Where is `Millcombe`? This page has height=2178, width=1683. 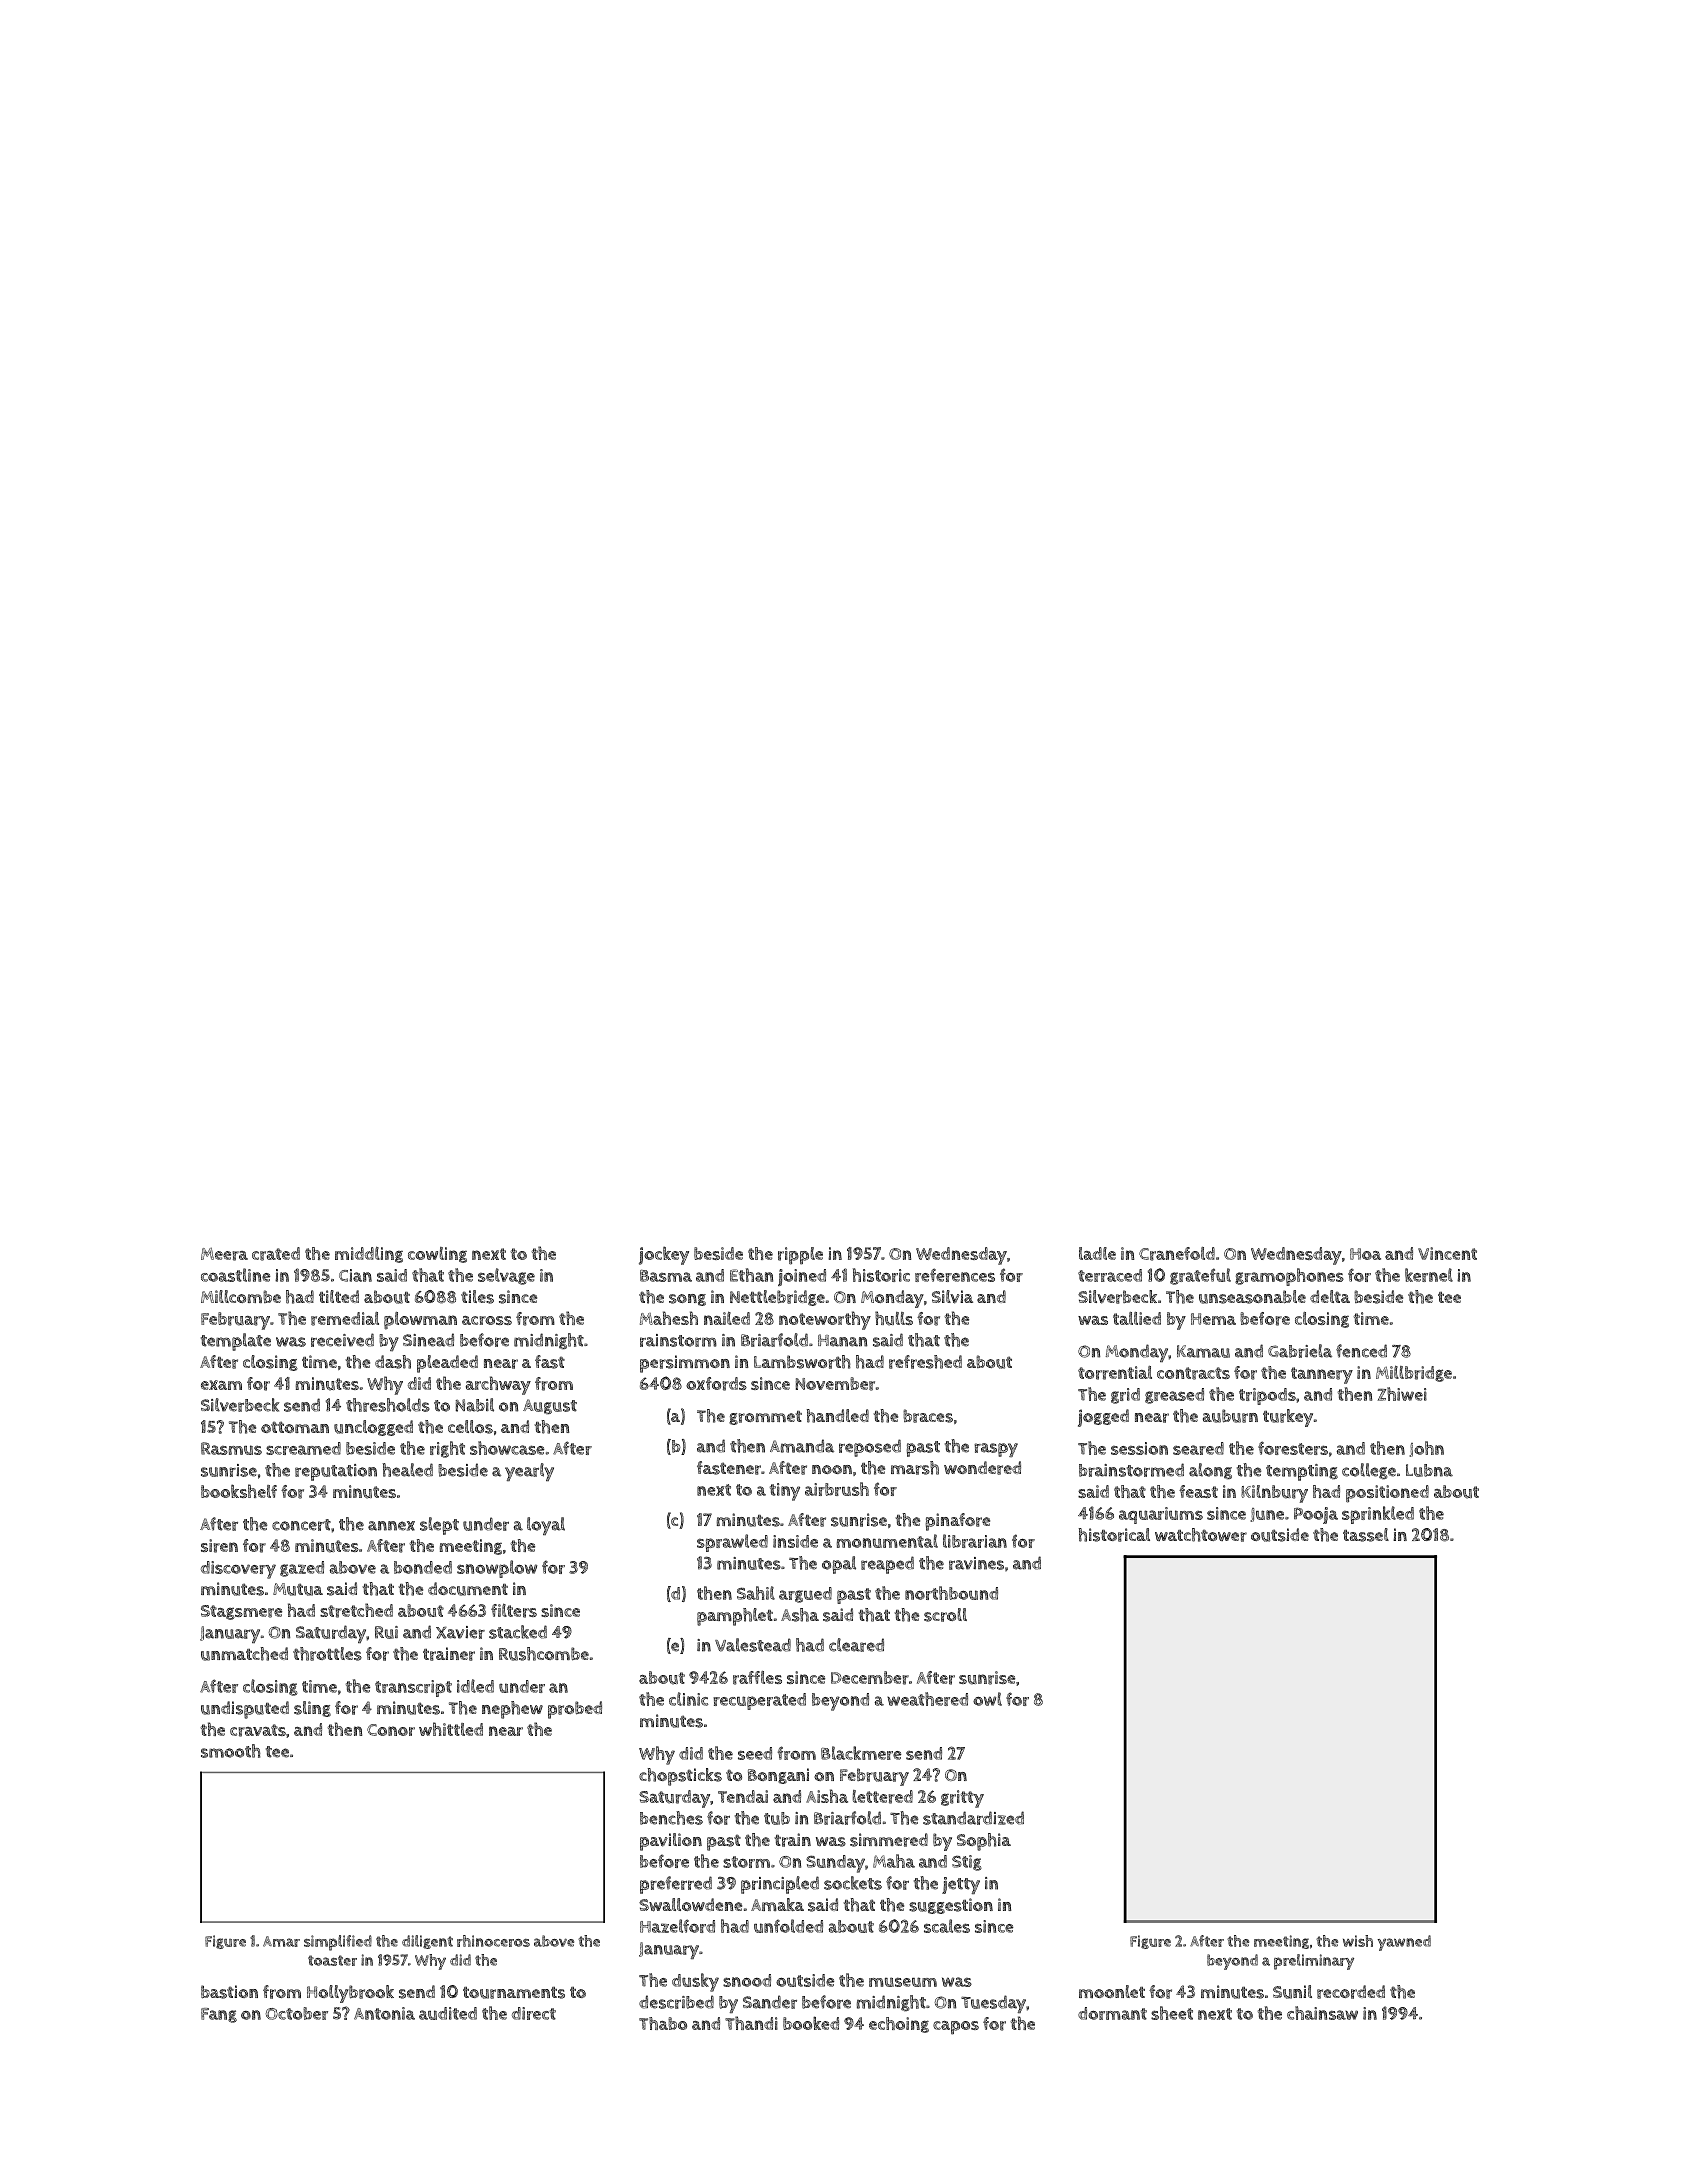 Millcombe is located at coordinates (241, 1296).
